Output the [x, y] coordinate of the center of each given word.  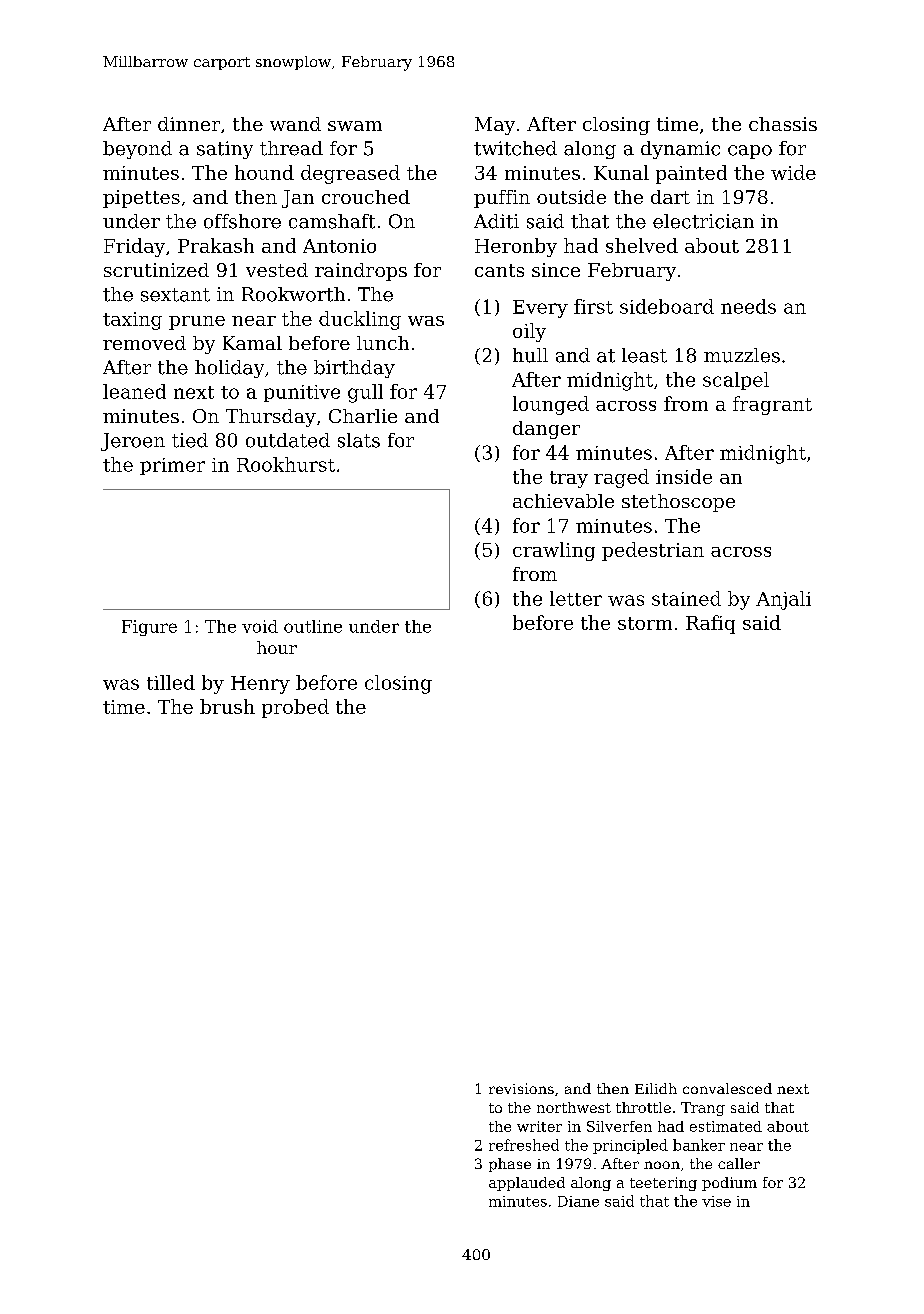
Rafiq [710, 624]
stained [686, 598]
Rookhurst [286, 464]
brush [227, 706]
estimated [726, 1126]
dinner [189, 124]
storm [645, 623]
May [495, 126]
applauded [527, 1184]
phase [510, 1165]
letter [576, 598]
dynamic [680, 150]
